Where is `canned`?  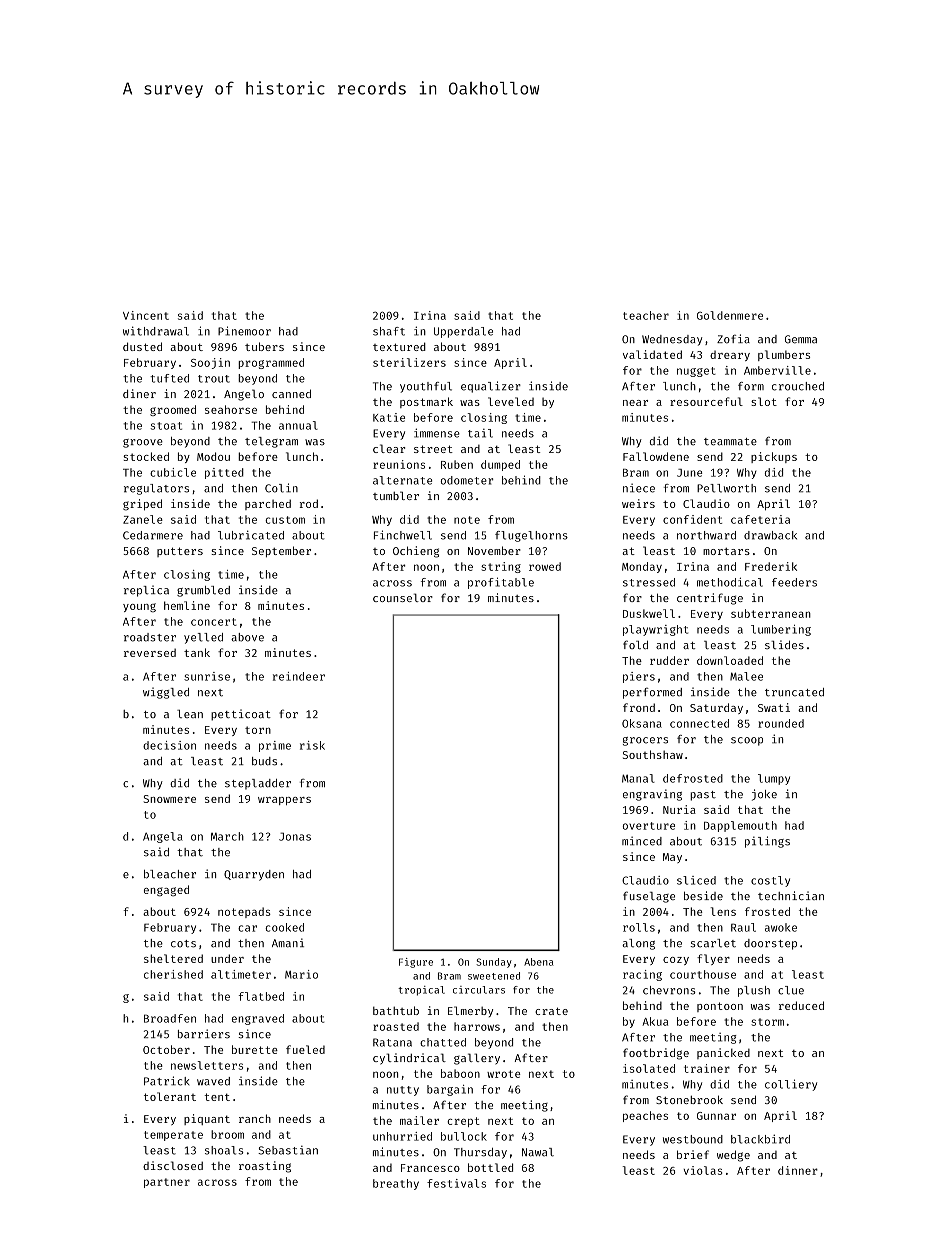 canned is located at coordinates (291, 393).
